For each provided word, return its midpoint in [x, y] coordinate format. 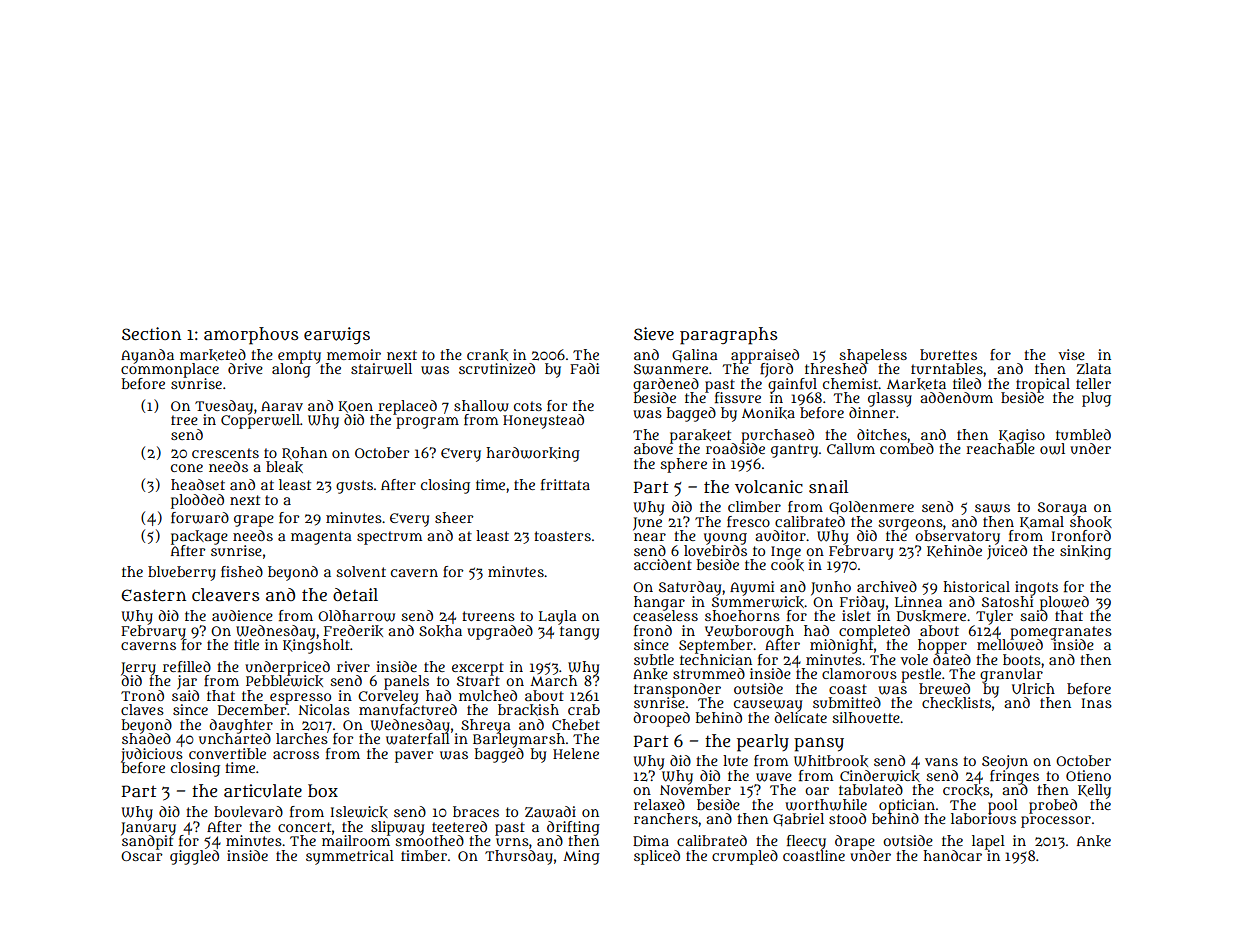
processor [1056, 822]
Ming [581, 857]
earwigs [337, 335]
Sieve [654, 333]
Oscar [141, 856]
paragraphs [728, 336]
